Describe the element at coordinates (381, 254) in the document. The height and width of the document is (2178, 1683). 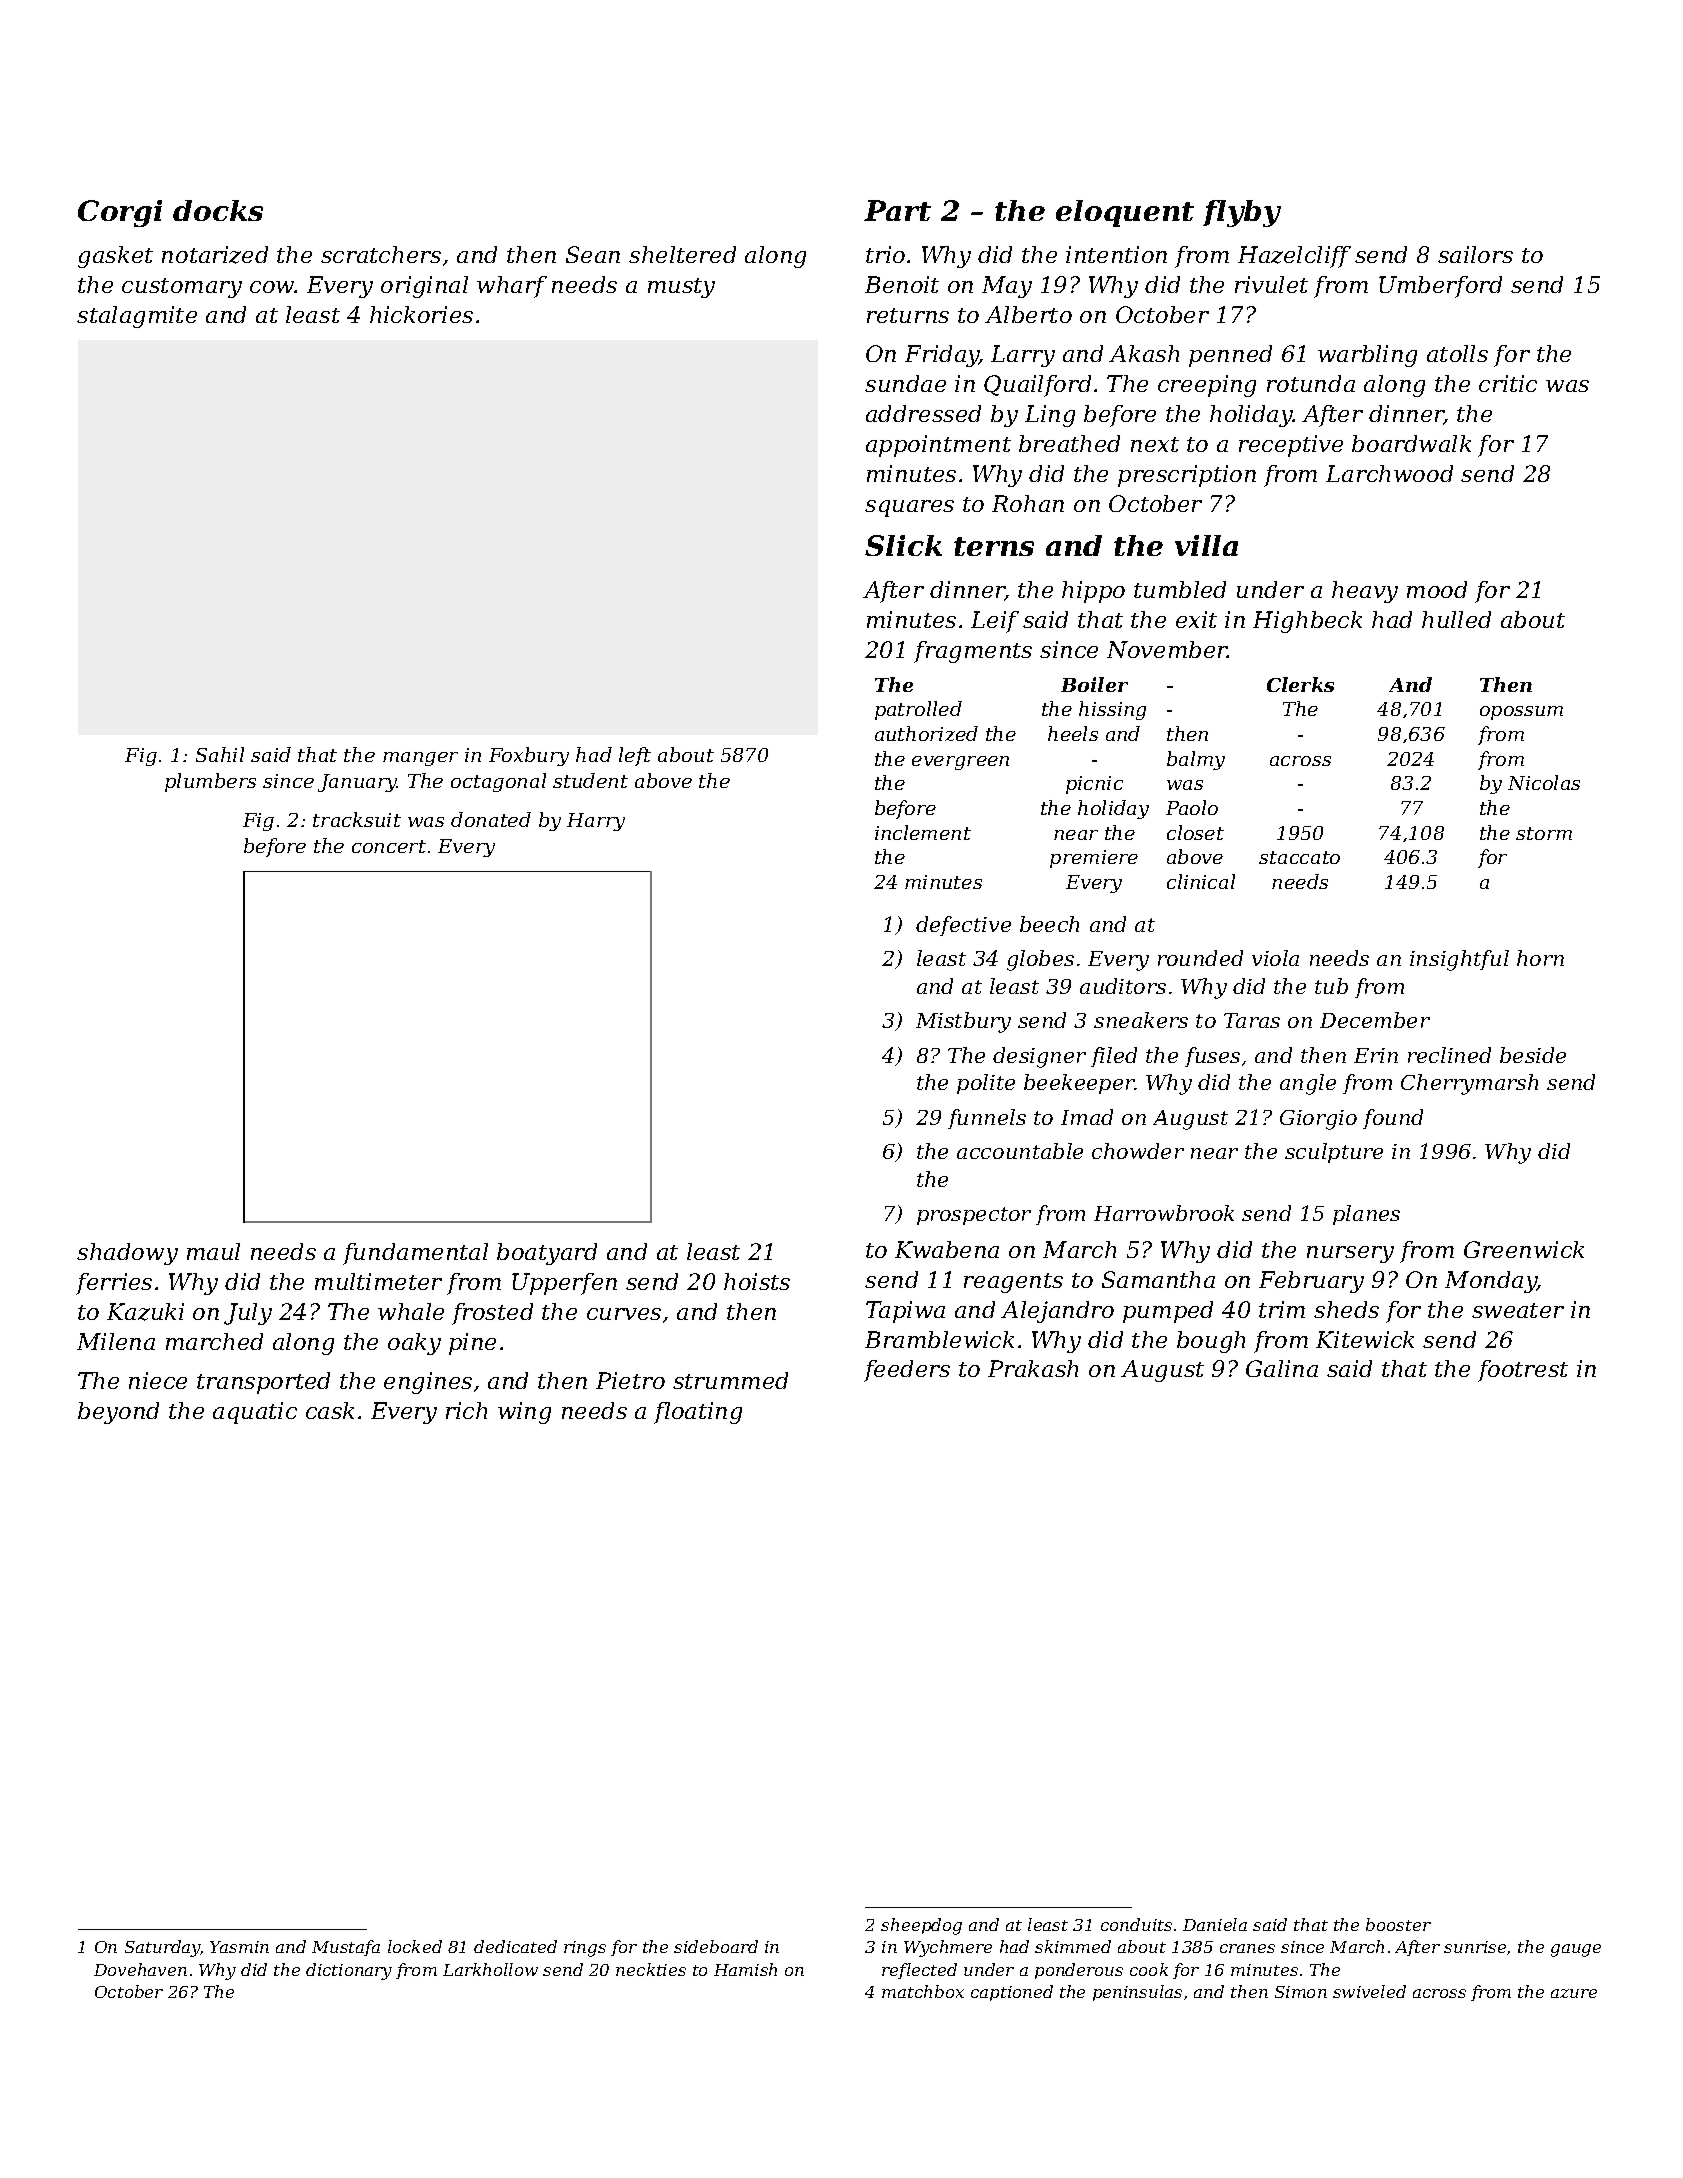
I see `scratchers` at that location.
